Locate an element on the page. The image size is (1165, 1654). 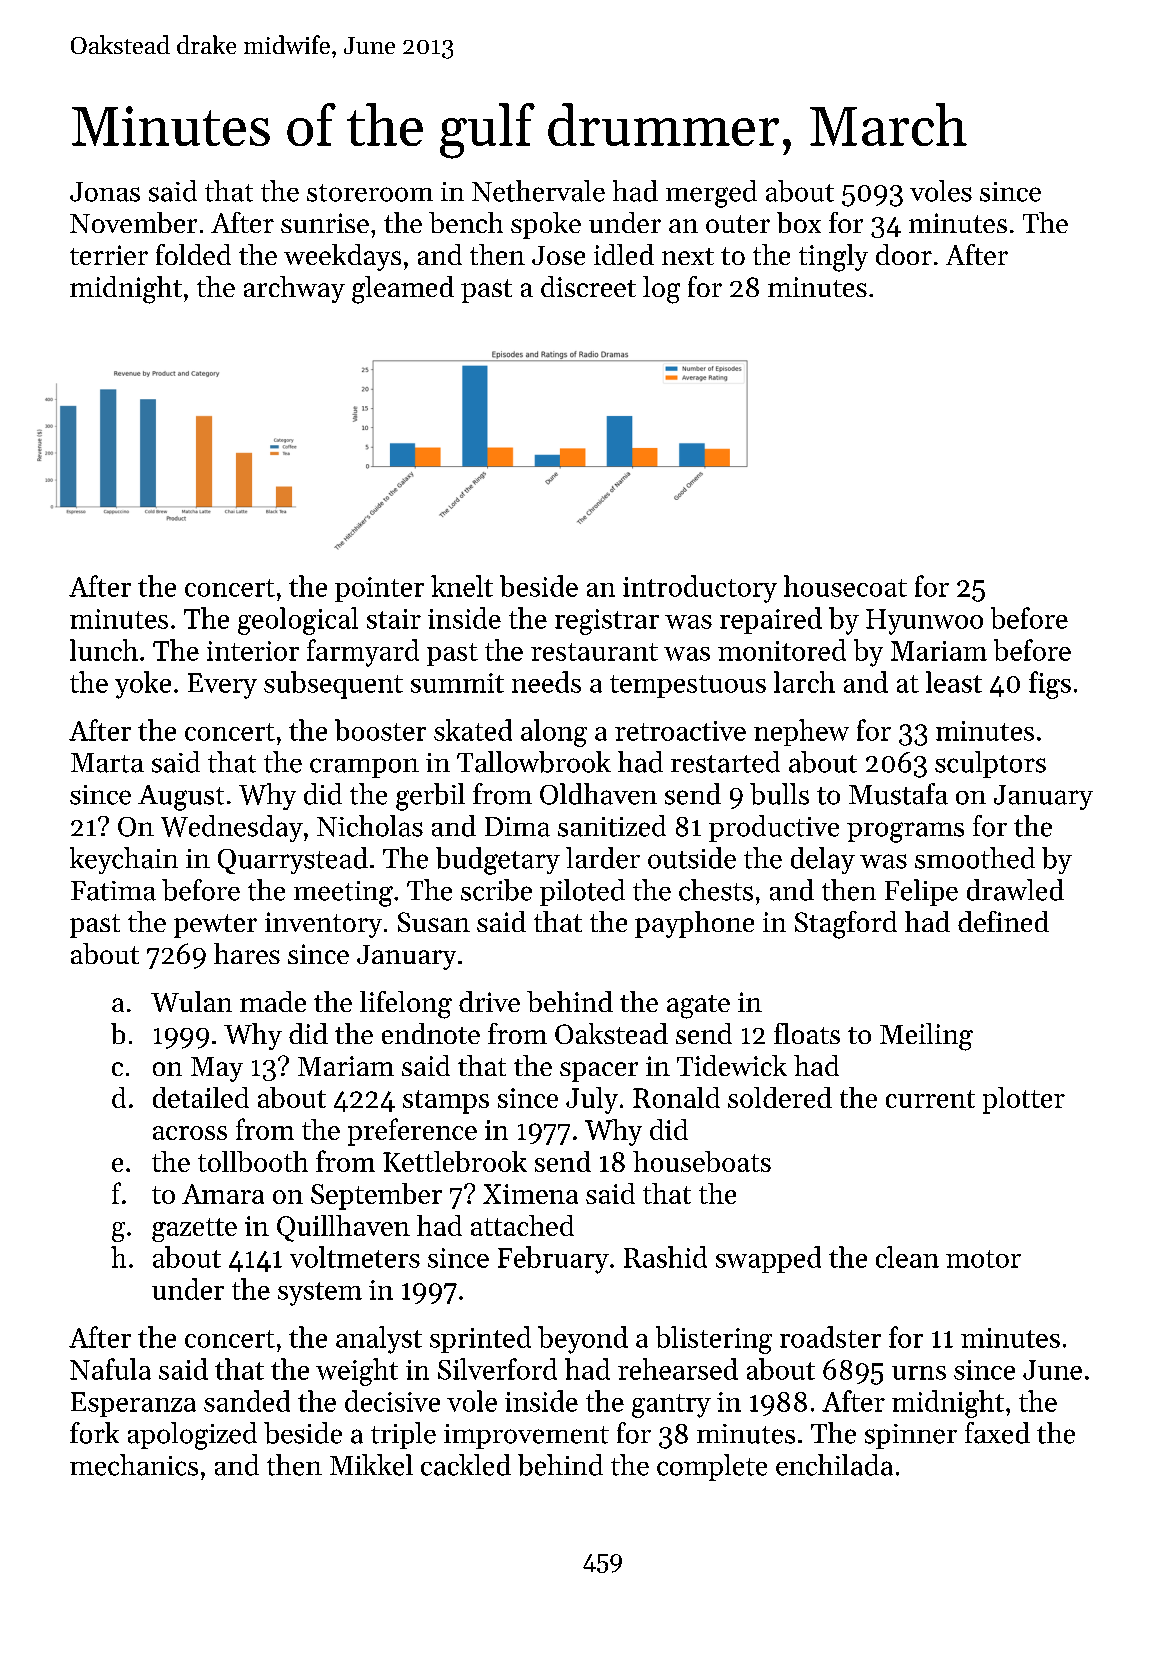
swapped is located at coordinates (768, 1259).
